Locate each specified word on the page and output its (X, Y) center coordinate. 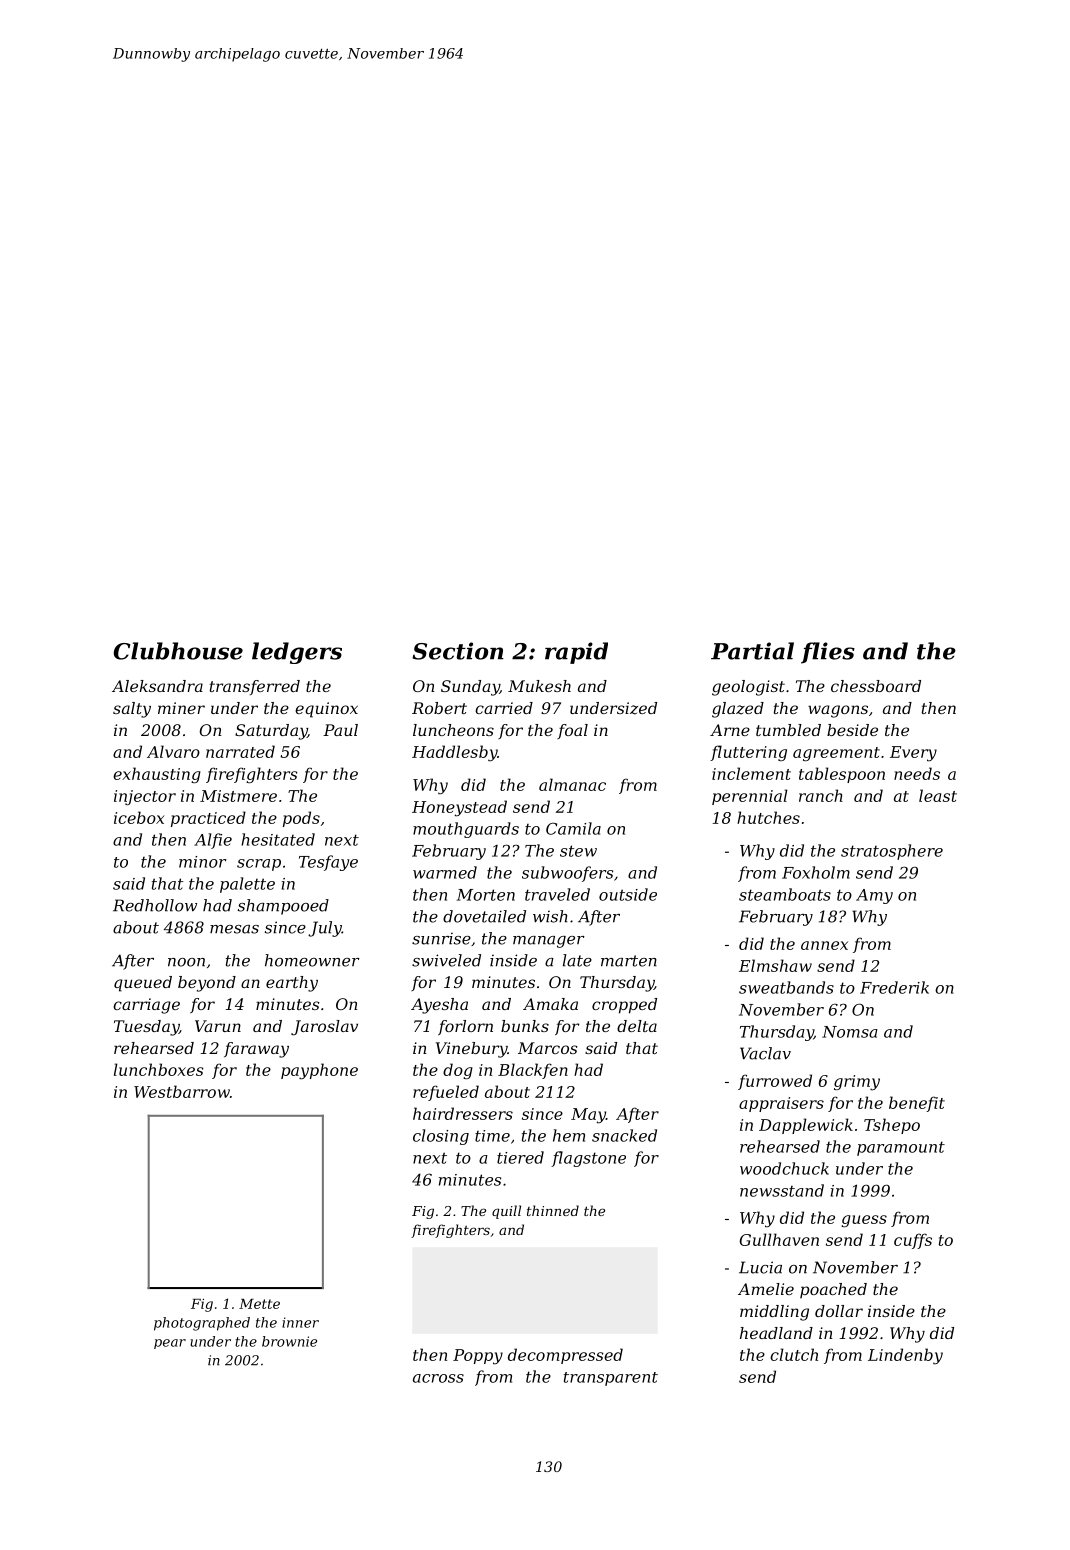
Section (458, 651)
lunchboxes (159, 1069)
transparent (611, 1379)
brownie (289, 1341)
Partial (752, 651)
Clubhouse (178, 651)
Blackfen (533, 1071)
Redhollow (155, 905)
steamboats (785, 894)
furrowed (775, 1082)
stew (578, 851)
